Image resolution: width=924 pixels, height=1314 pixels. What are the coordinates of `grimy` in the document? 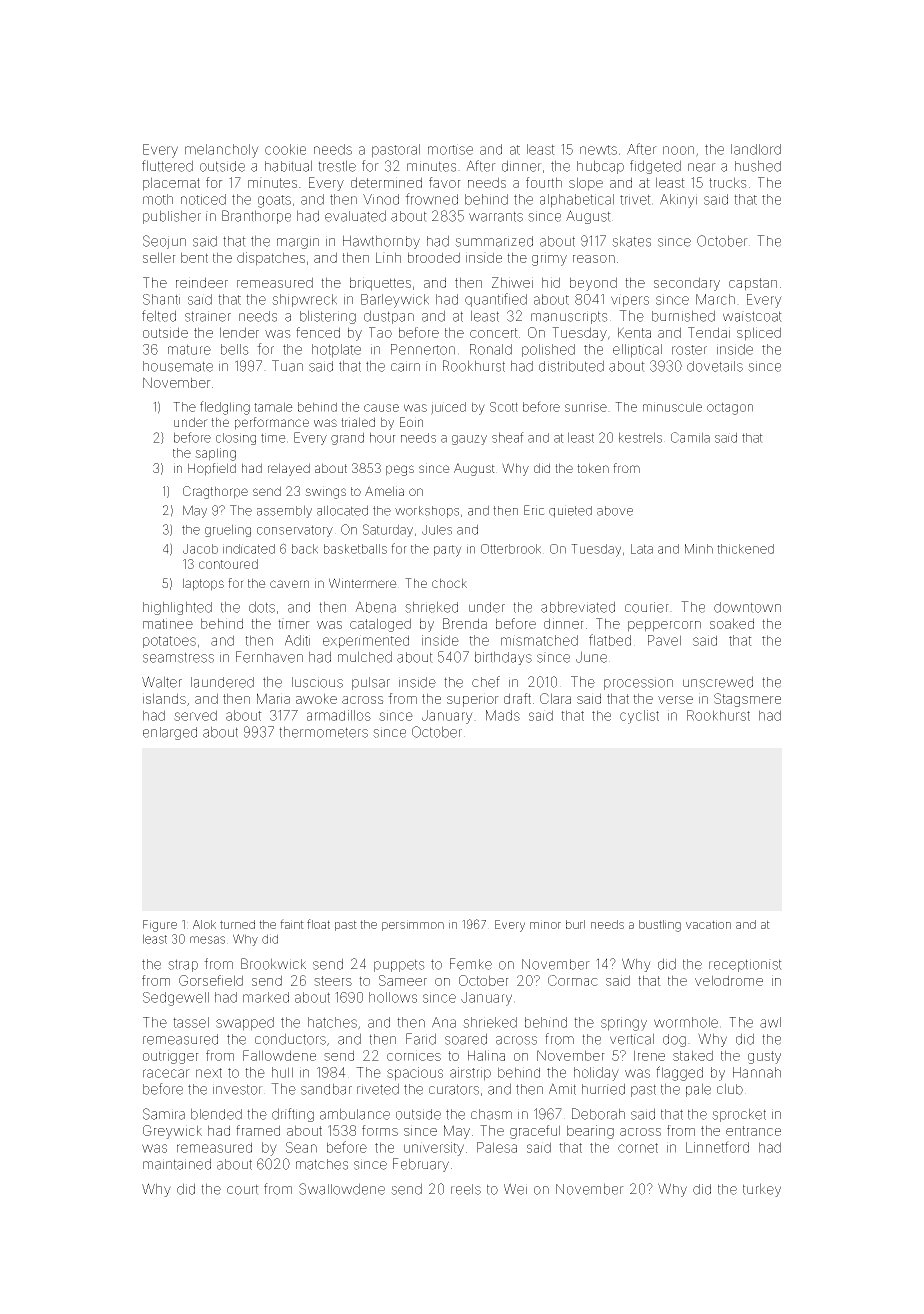 It's located at (549, 259).
